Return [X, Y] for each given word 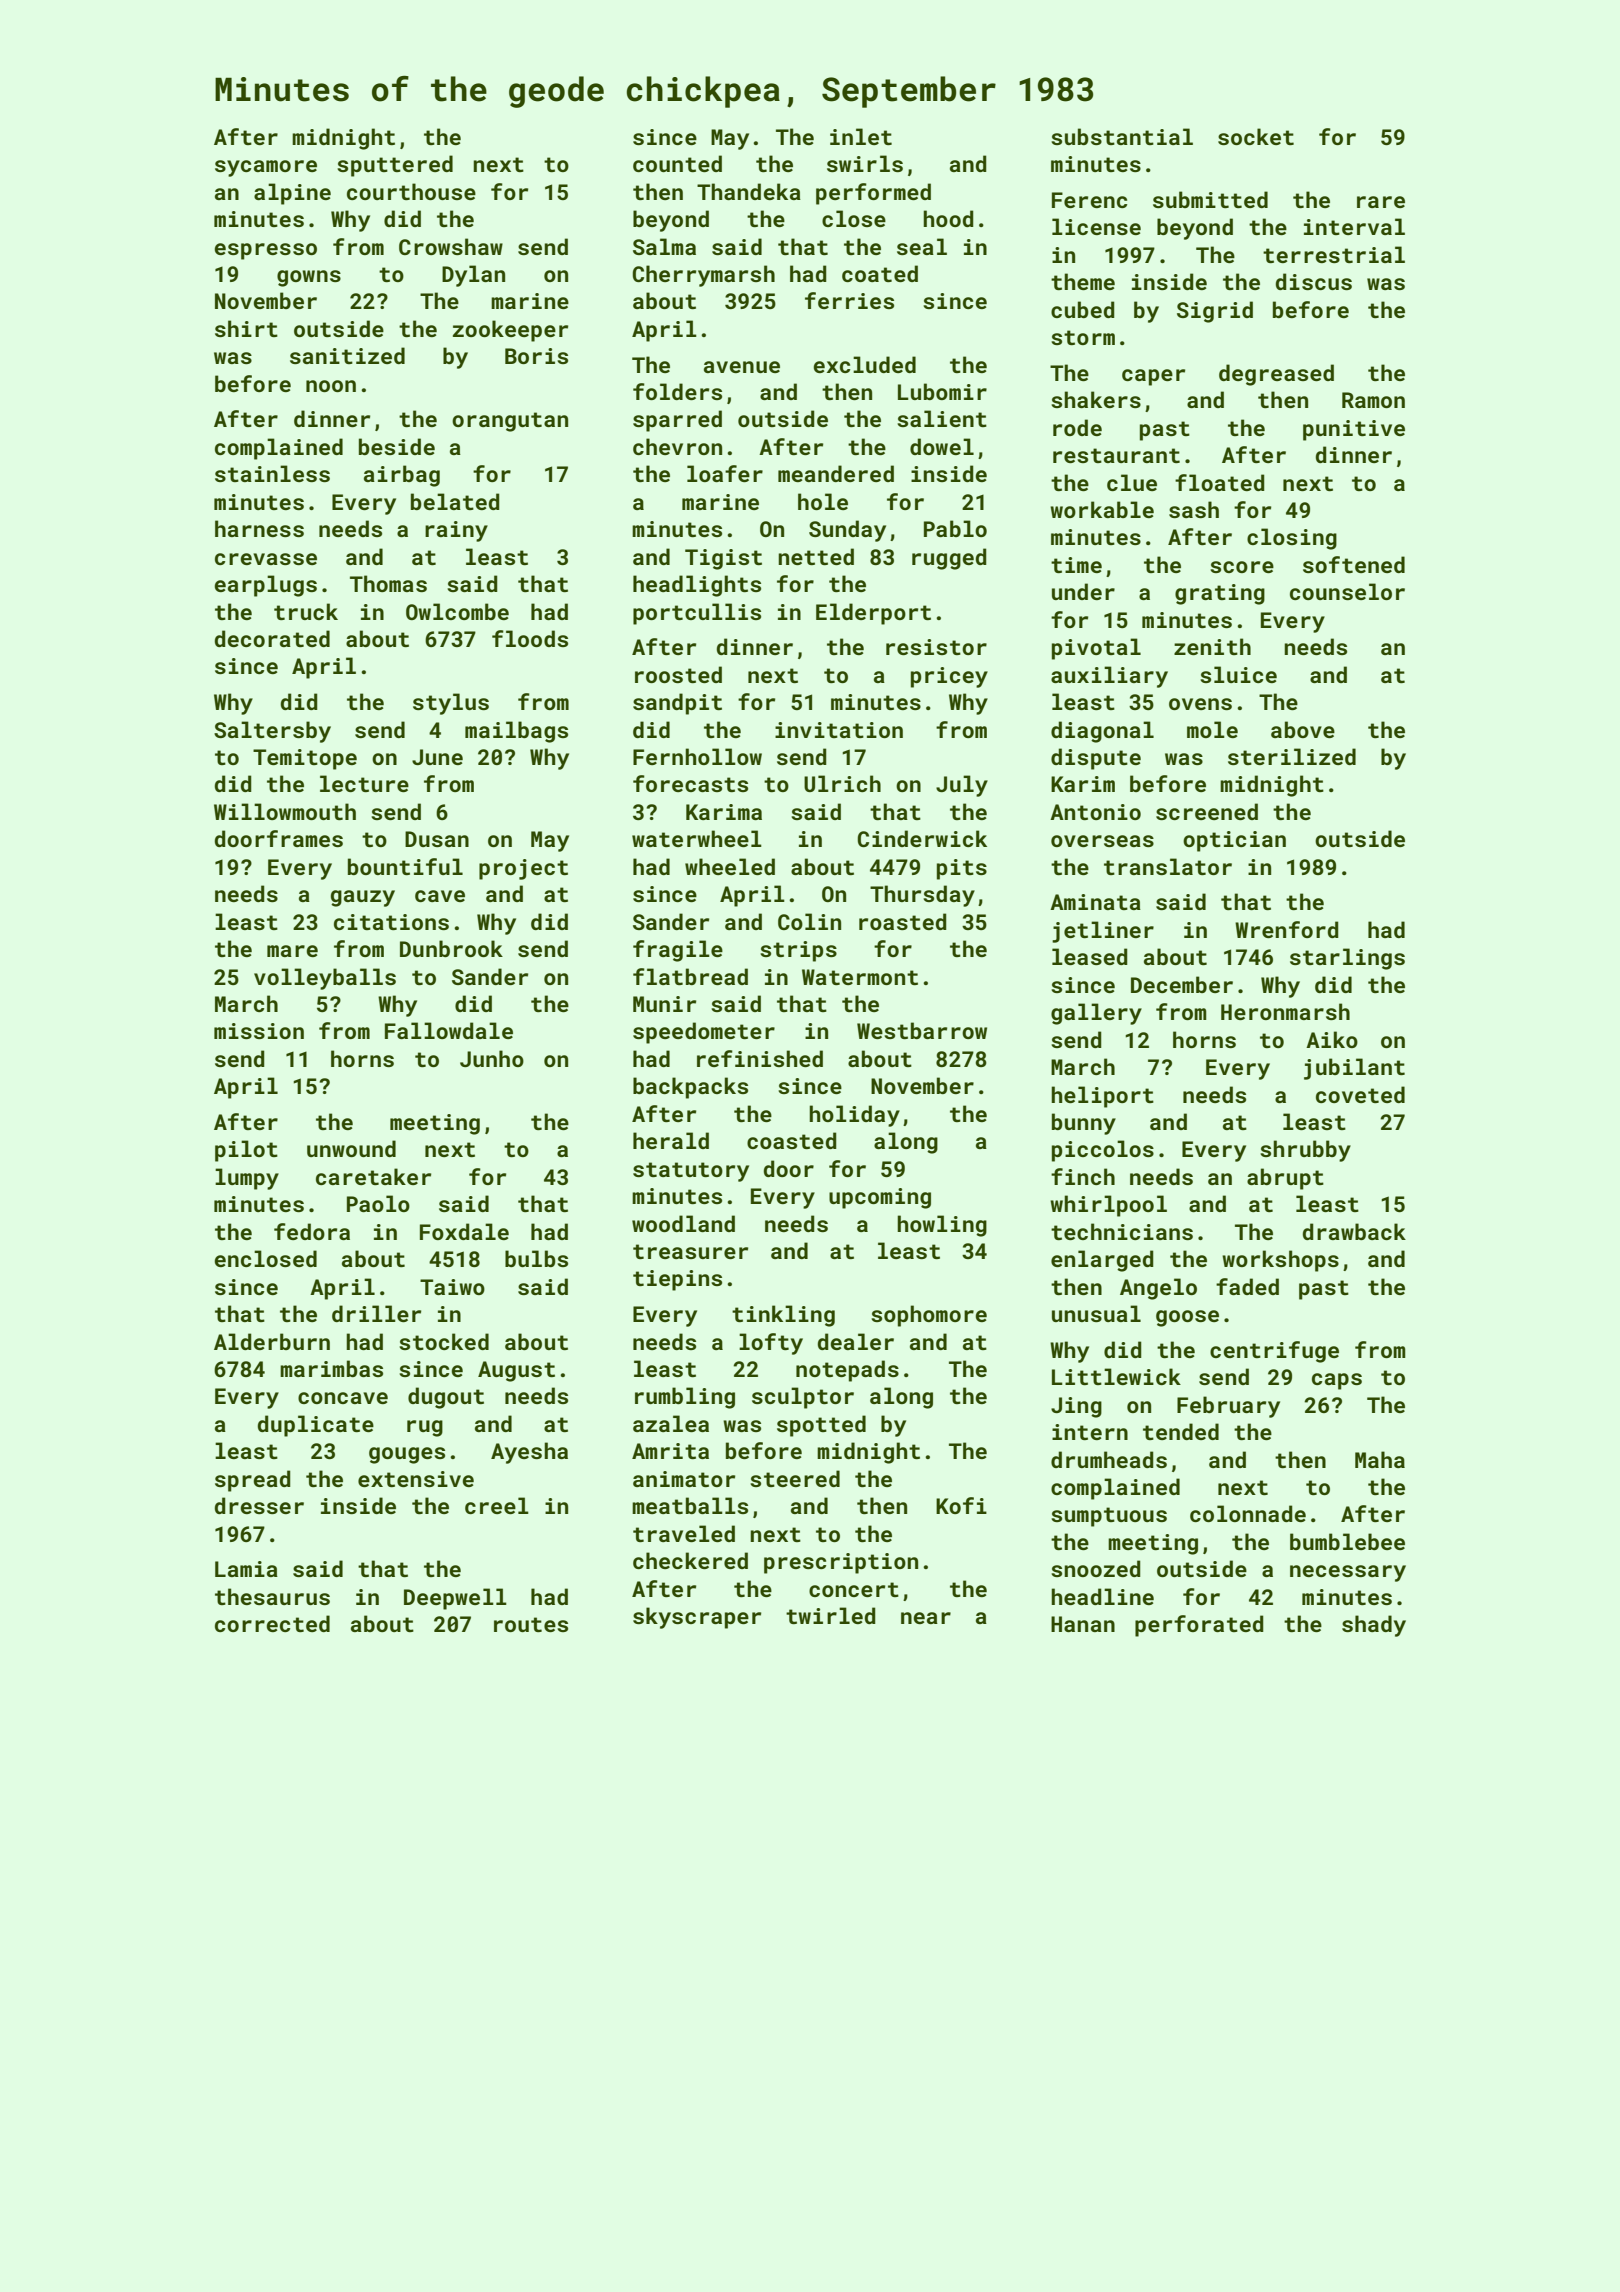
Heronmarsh [1285, 1011]
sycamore [266, 168]
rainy [456, 531]
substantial [1122, 136]
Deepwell [455, 1599]
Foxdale [464, 1231]
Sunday [847, 531]
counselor [1347, 591]
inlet [861, 136]
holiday [854, 1116]
